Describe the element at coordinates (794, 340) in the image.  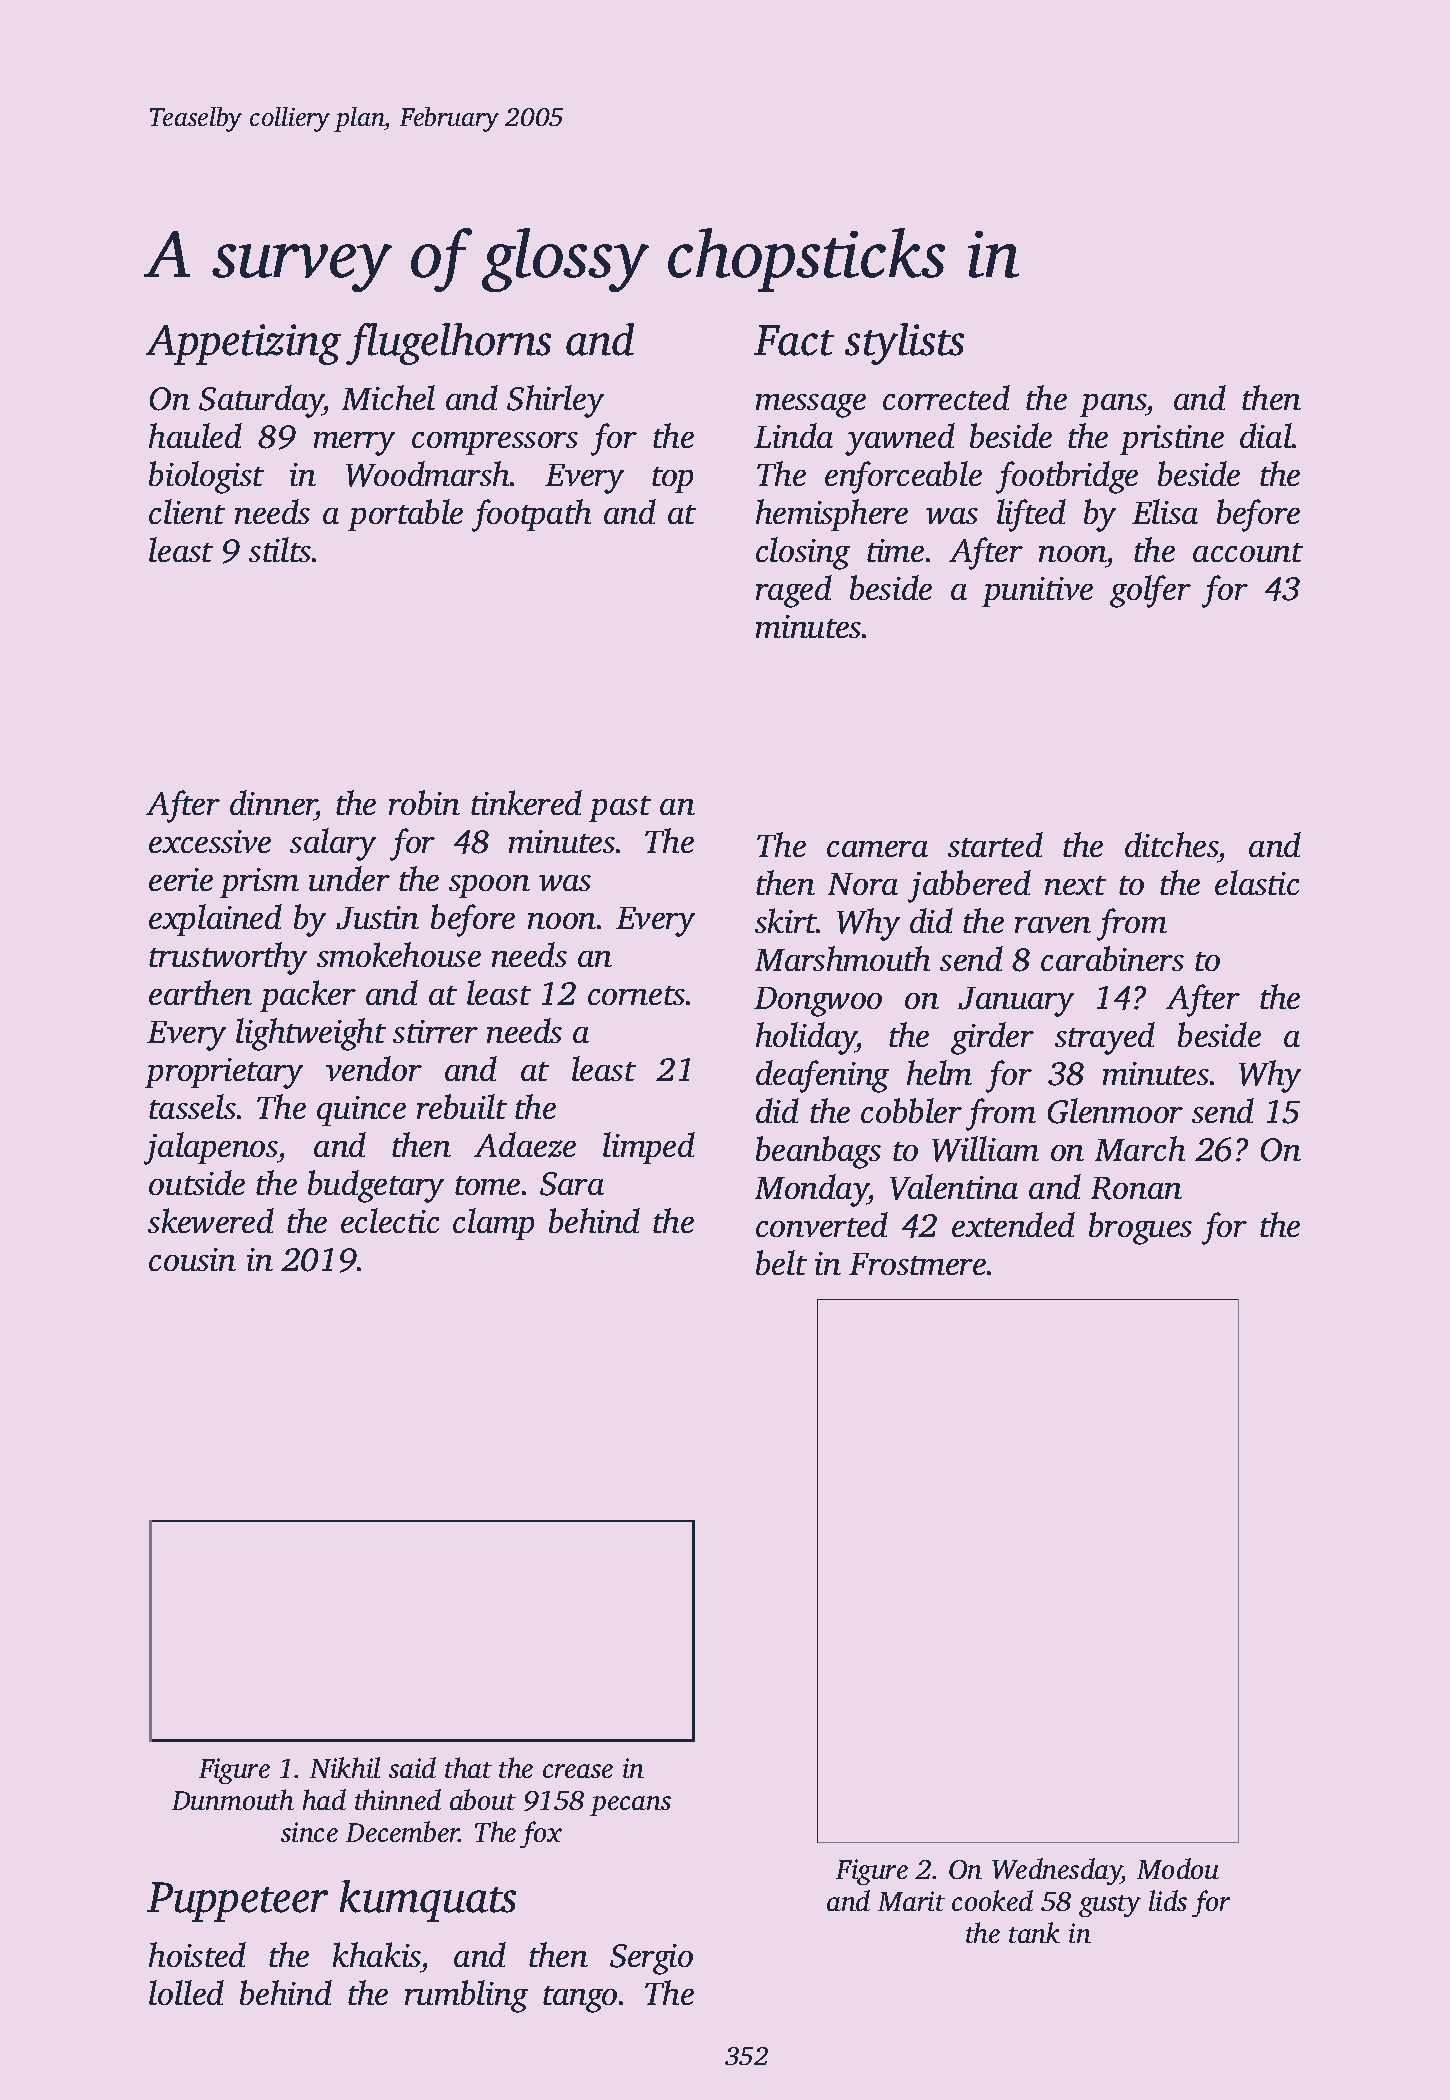
I see `Fact` at that location.
